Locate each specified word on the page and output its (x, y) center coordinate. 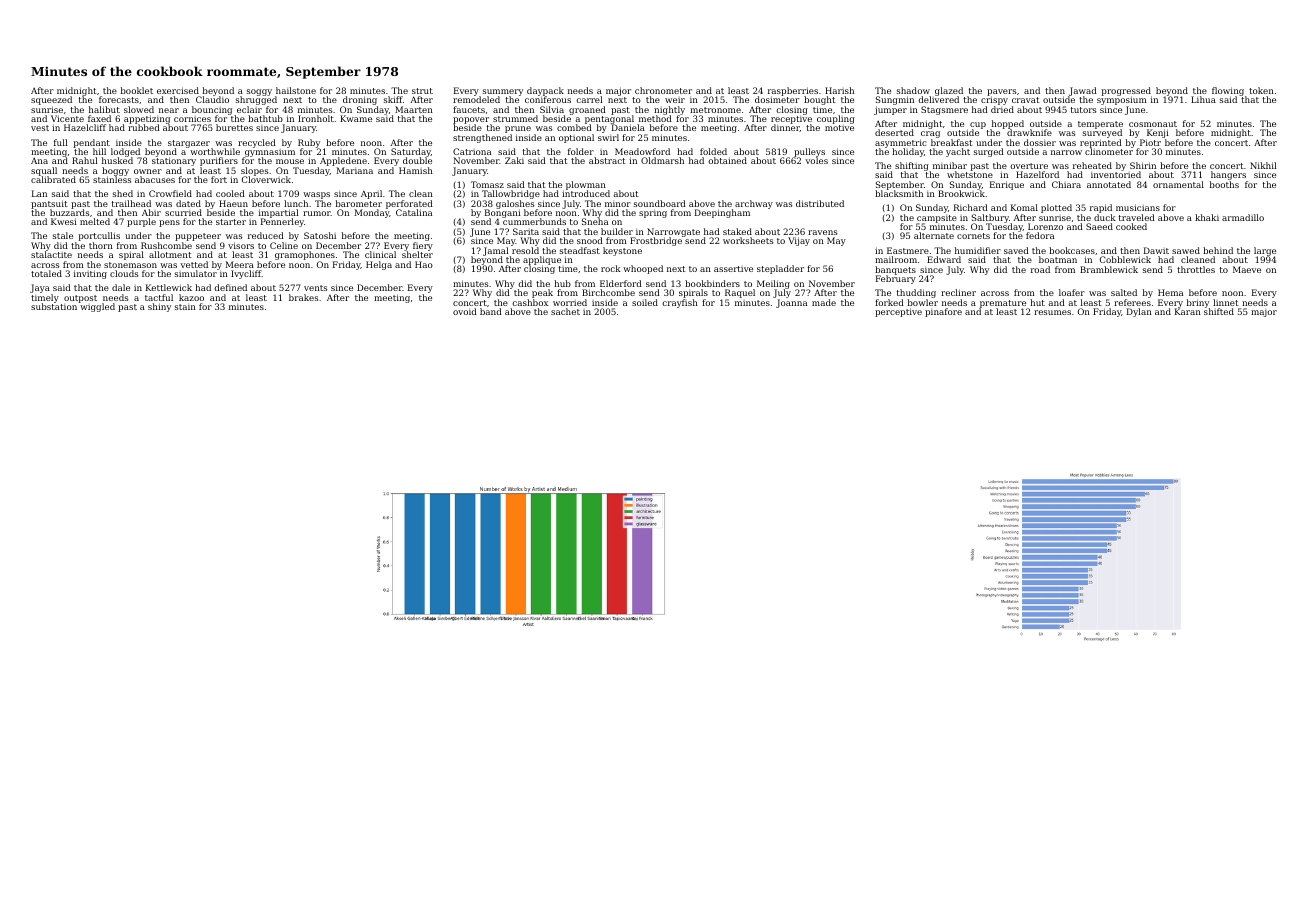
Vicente (67, 118)
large (1265, 252)
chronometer (663, 90)
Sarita (526, 231)
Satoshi (320, 235)
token (1261, 90)
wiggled (97, 307)
